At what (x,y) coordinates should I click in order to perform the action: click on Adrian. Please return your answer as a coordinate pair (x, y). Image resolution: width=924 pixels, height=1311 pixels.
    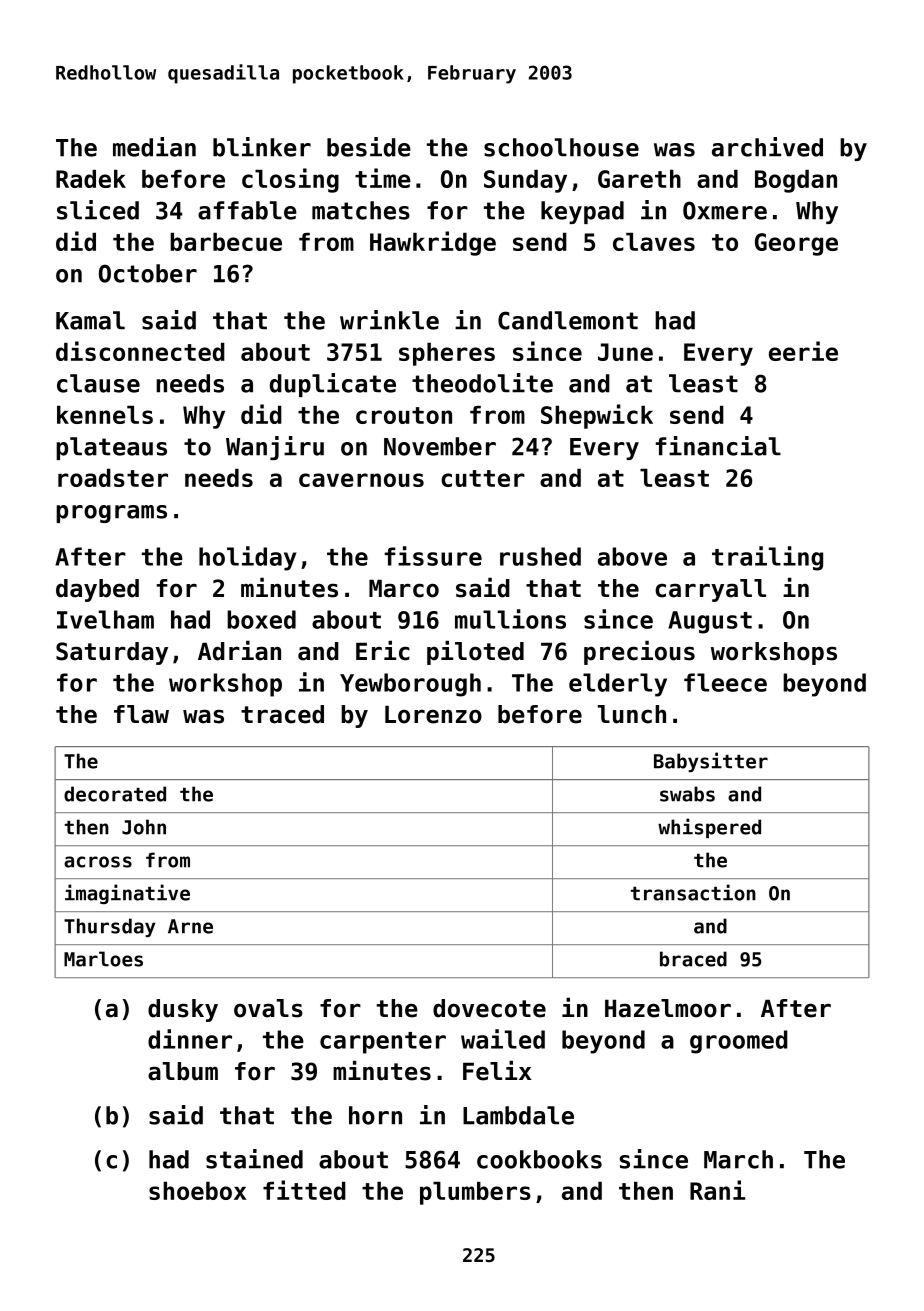
    Looking at the image, I should click on (239, 651).
